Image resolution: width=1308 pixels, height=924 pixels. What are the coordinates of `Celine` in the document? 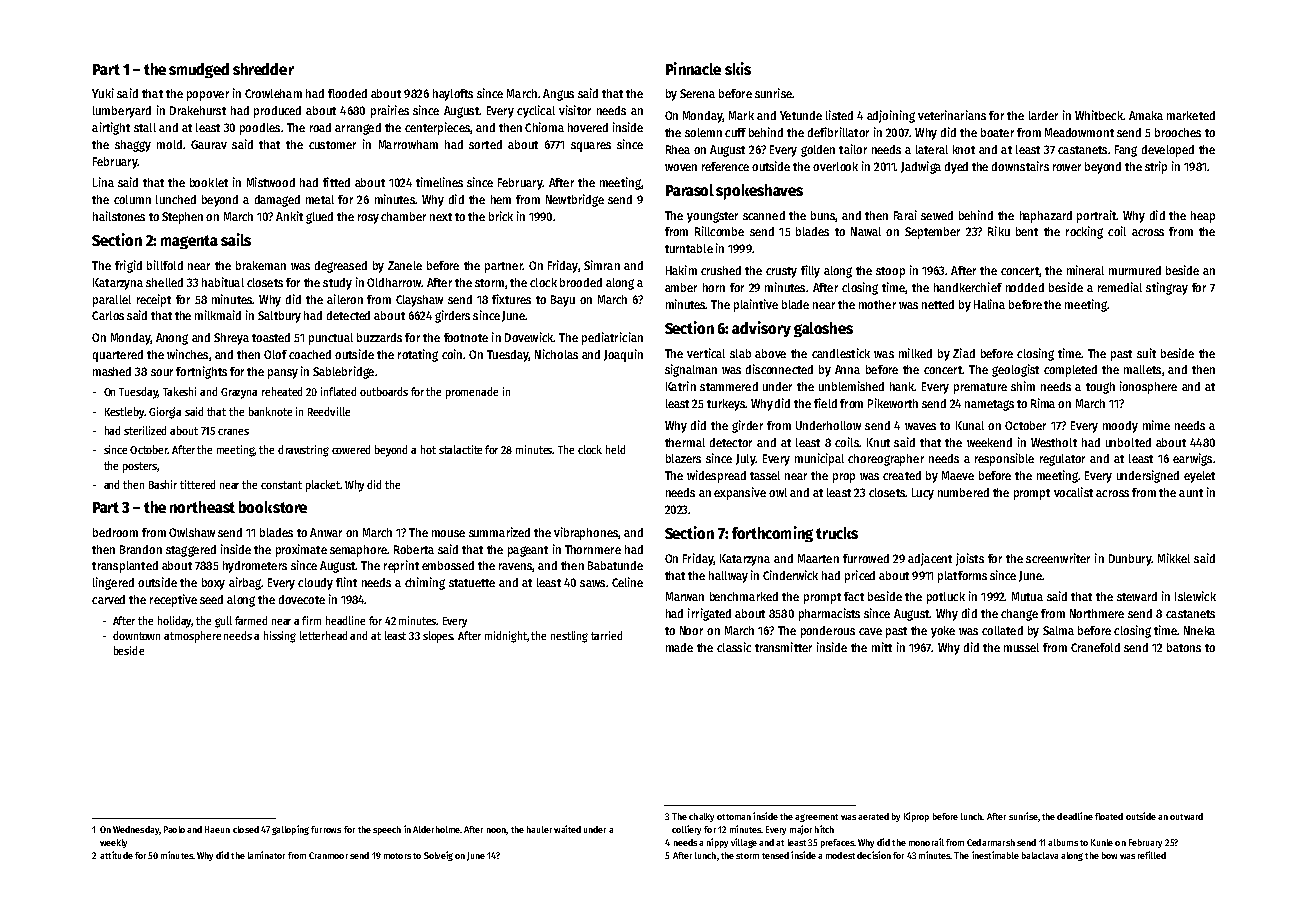 It's located at (627, 582).
